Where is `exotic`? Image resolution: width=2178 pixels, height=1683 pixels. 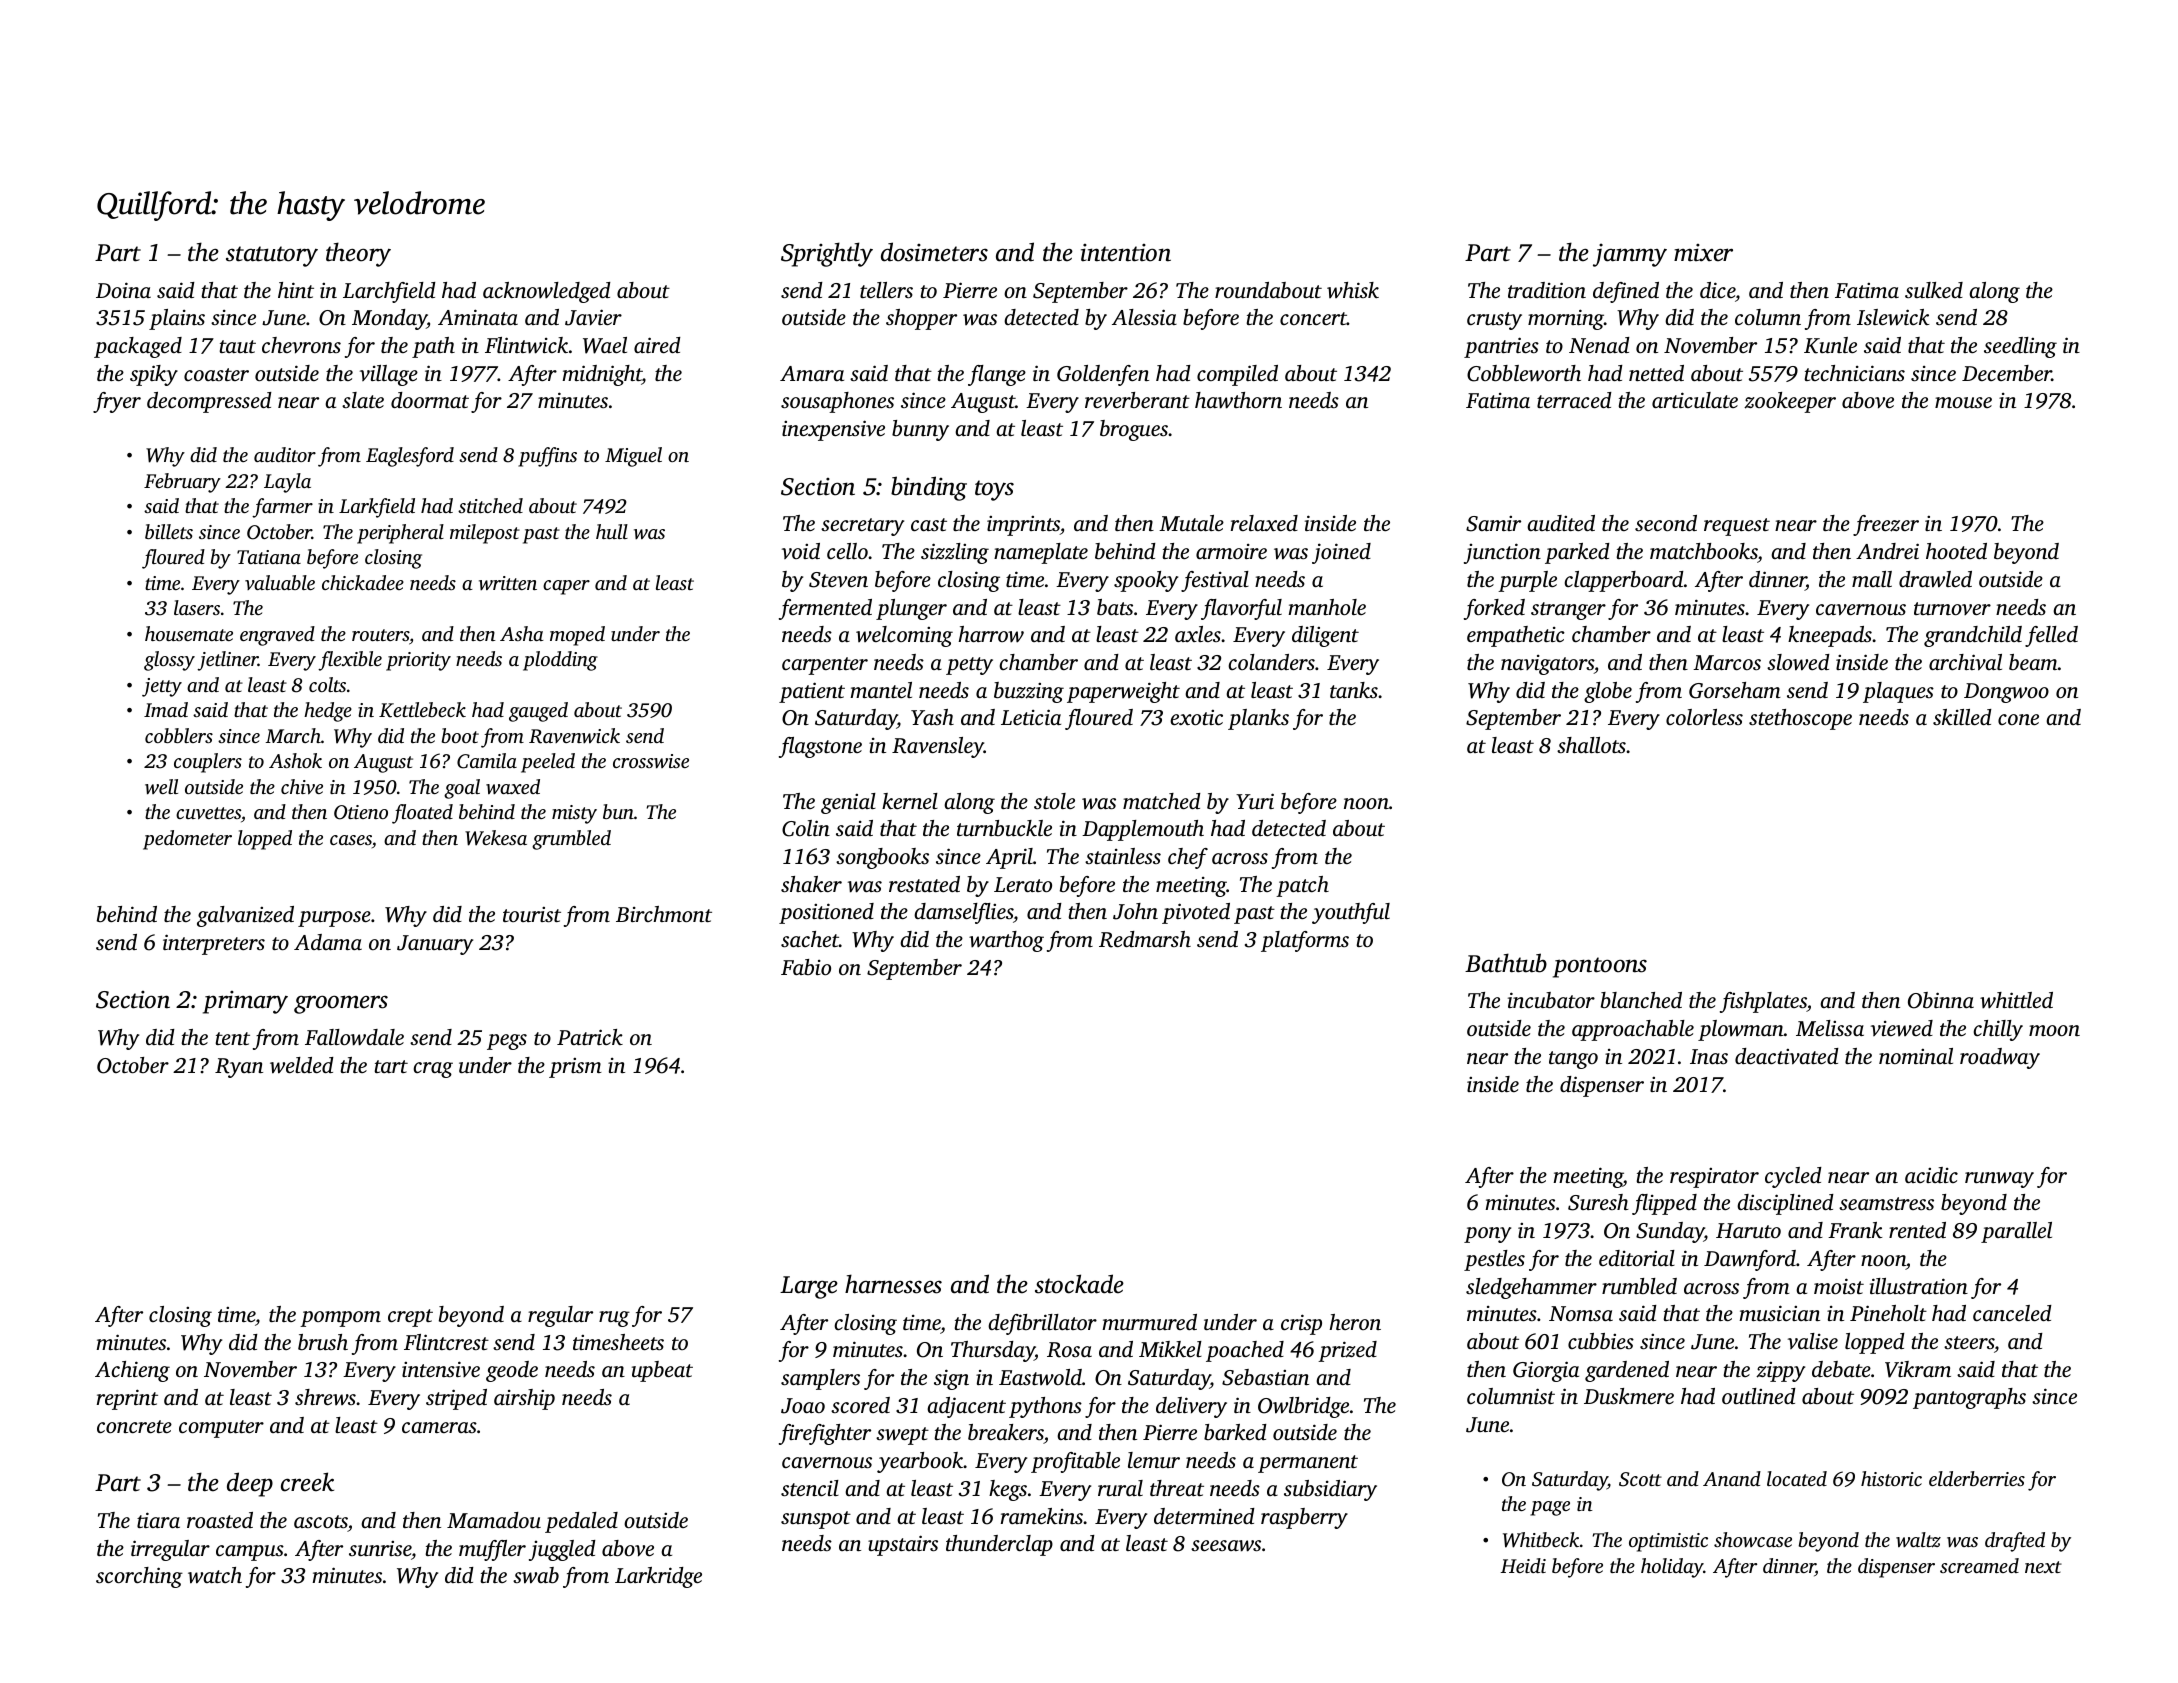 exotic is located at coordinates (1196, 717).
